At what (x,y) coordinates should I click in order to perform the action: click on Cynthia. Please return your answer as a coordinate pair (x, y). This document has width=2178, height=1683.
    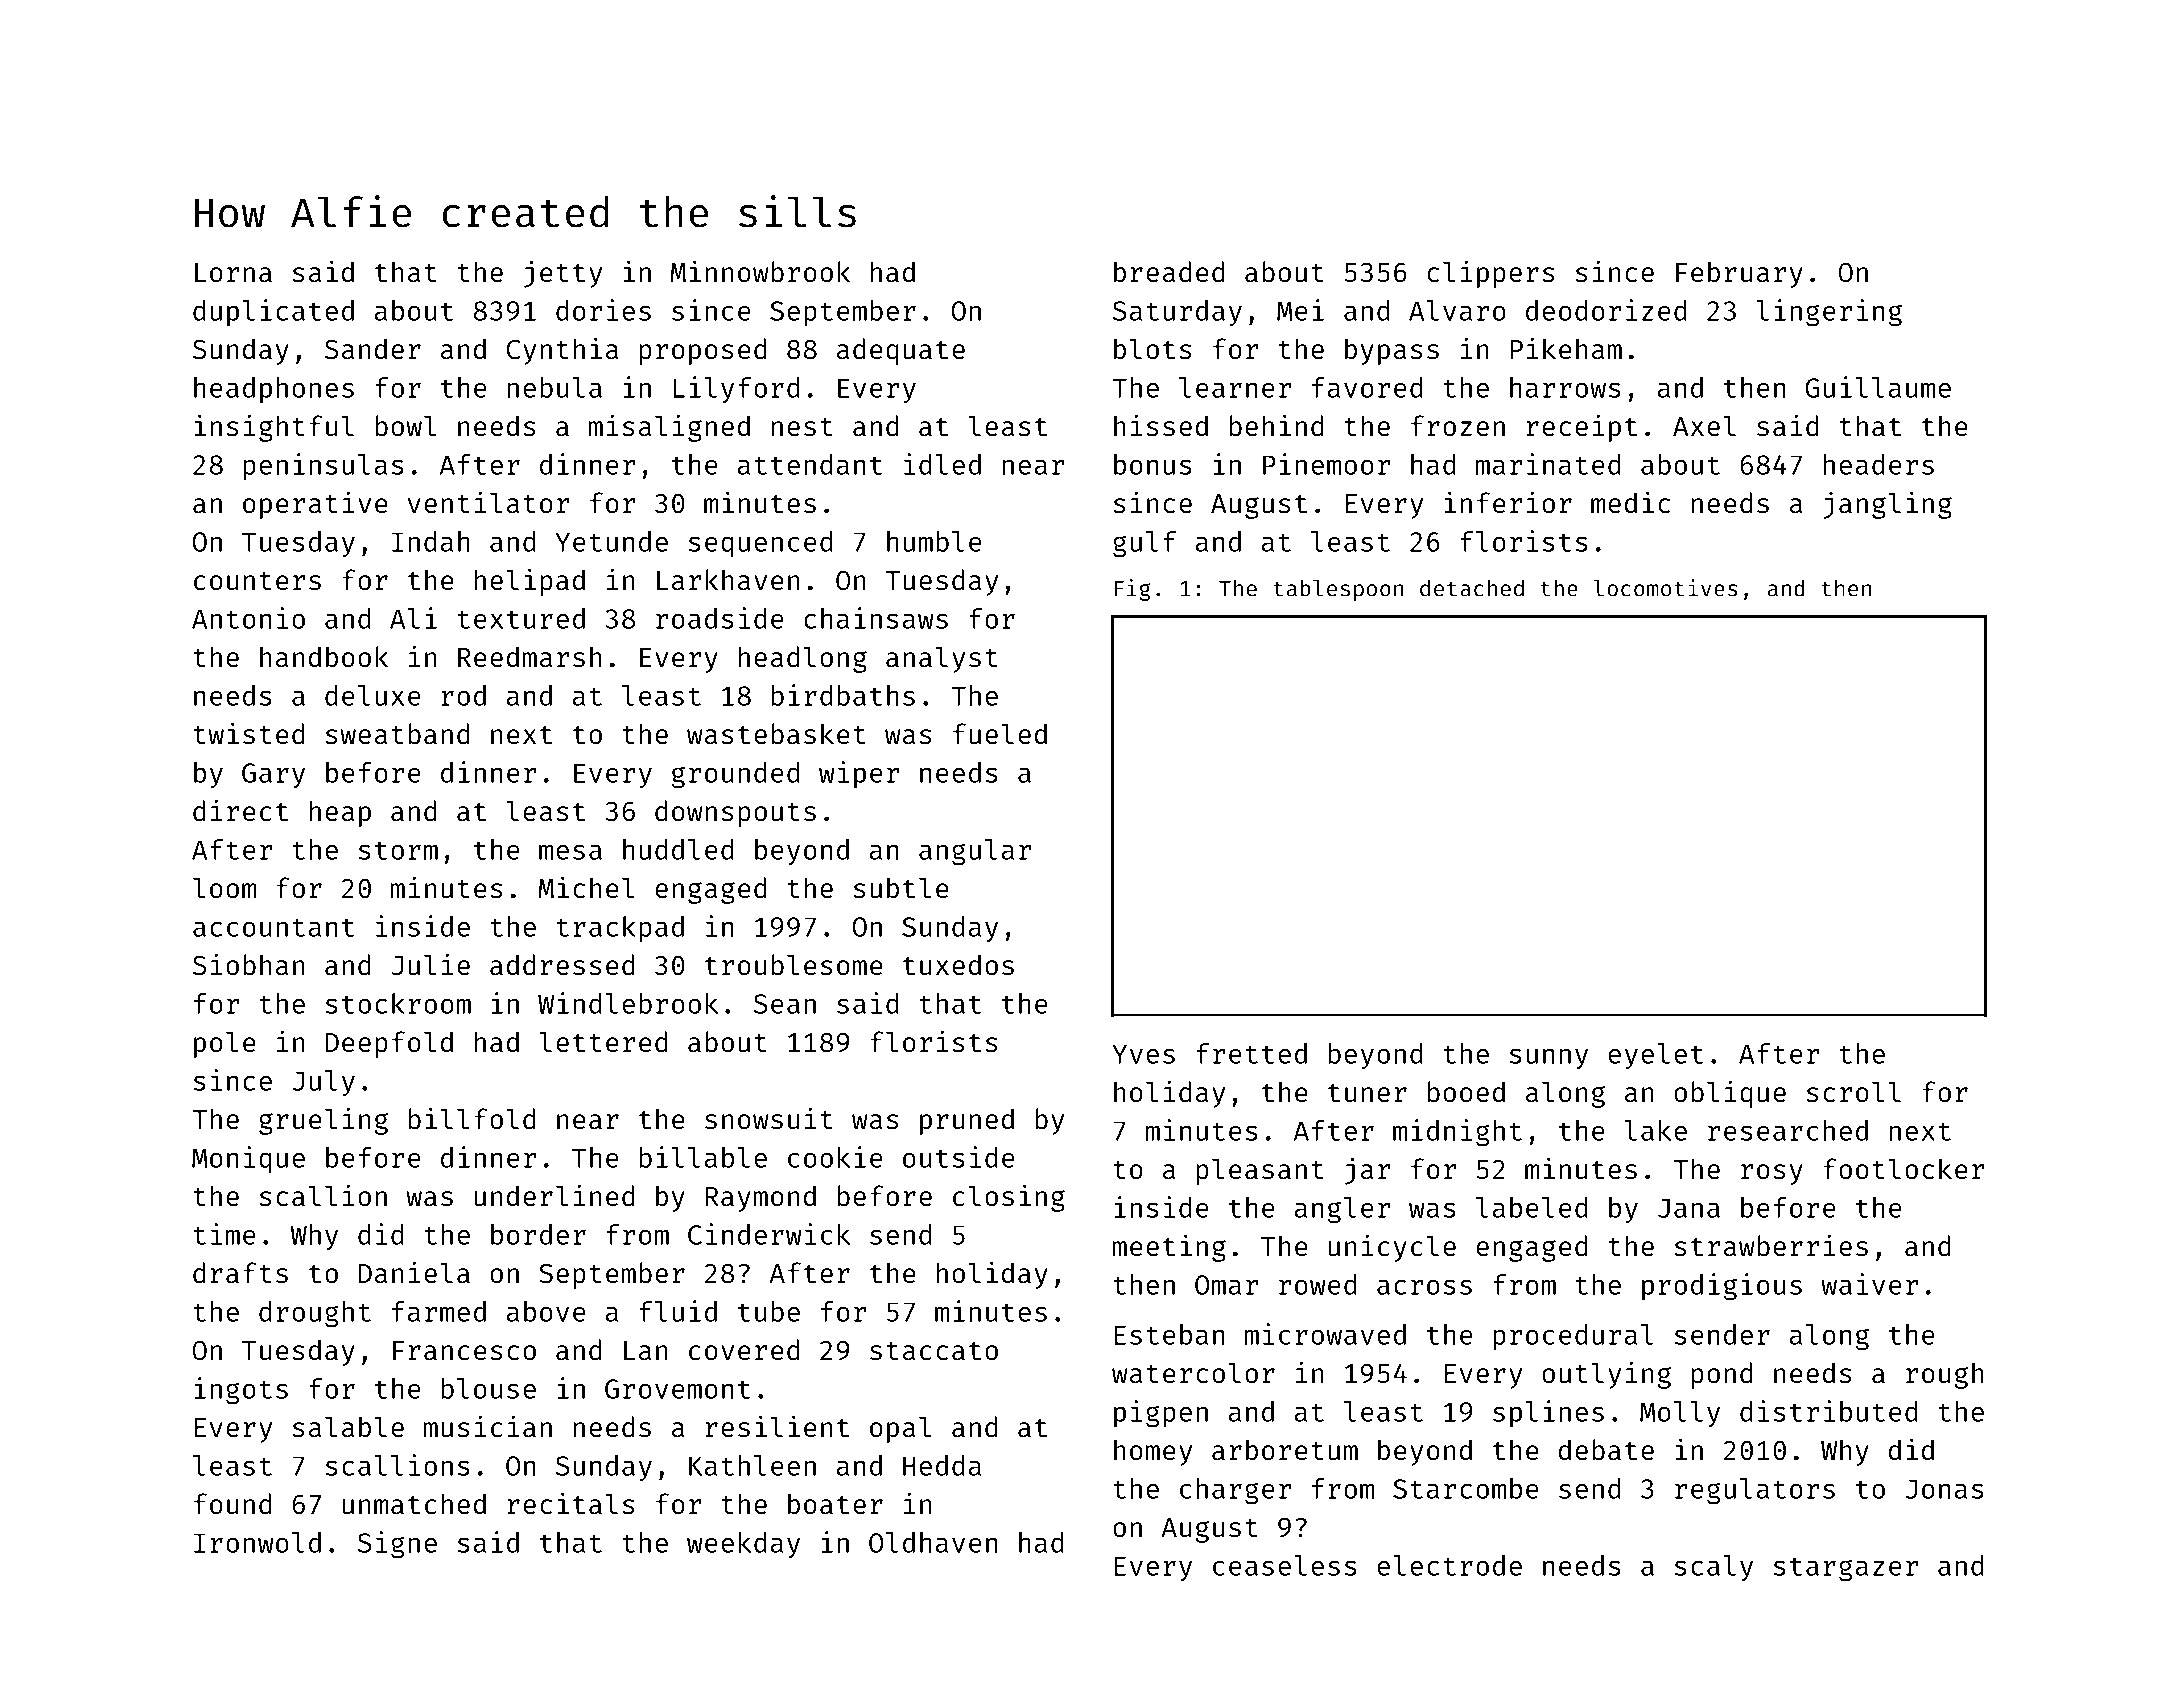
    Looking at the image, I should click on (562, 351).
